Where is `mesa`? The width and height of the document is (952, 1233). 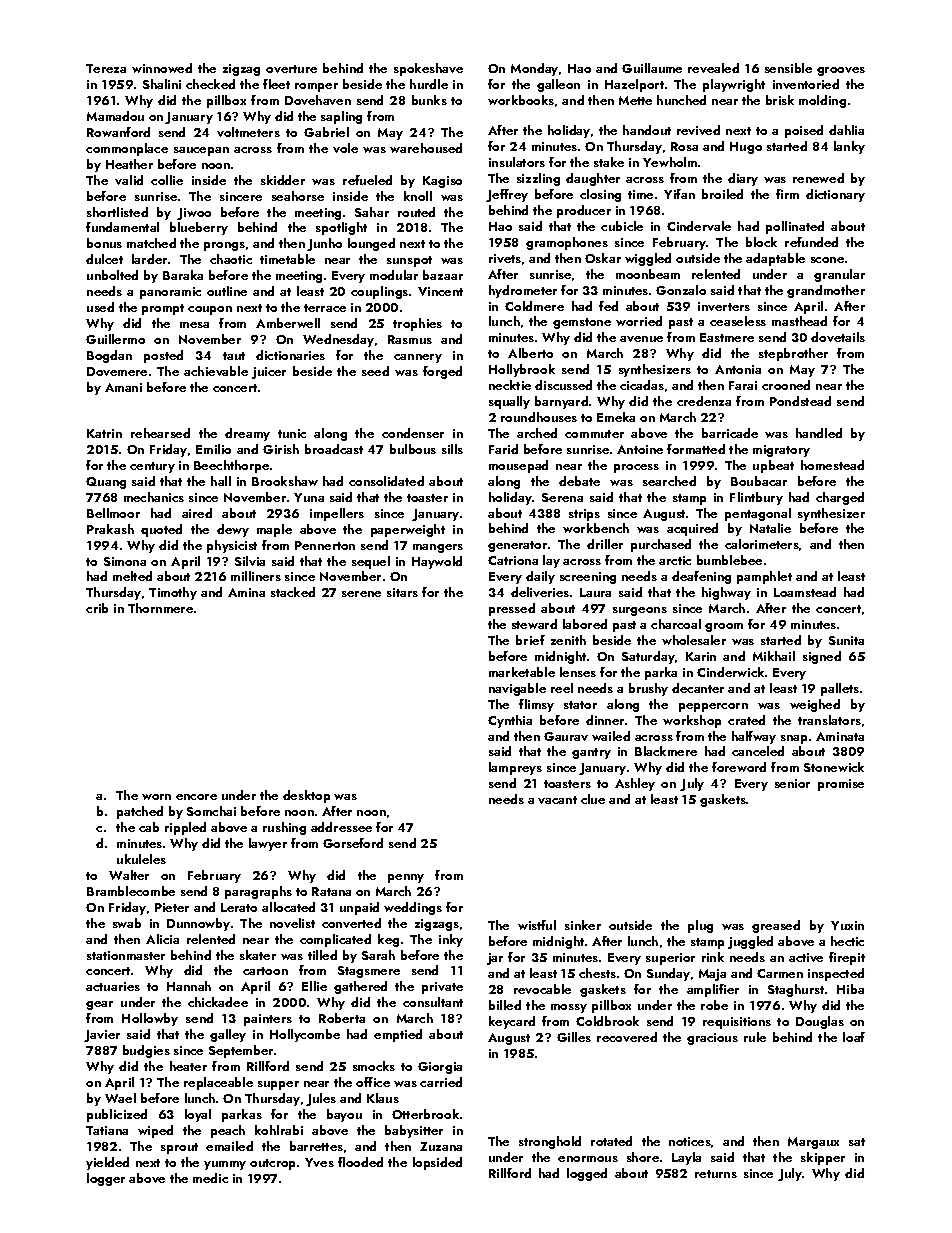
mesa is located at coordinates (194, 325).
